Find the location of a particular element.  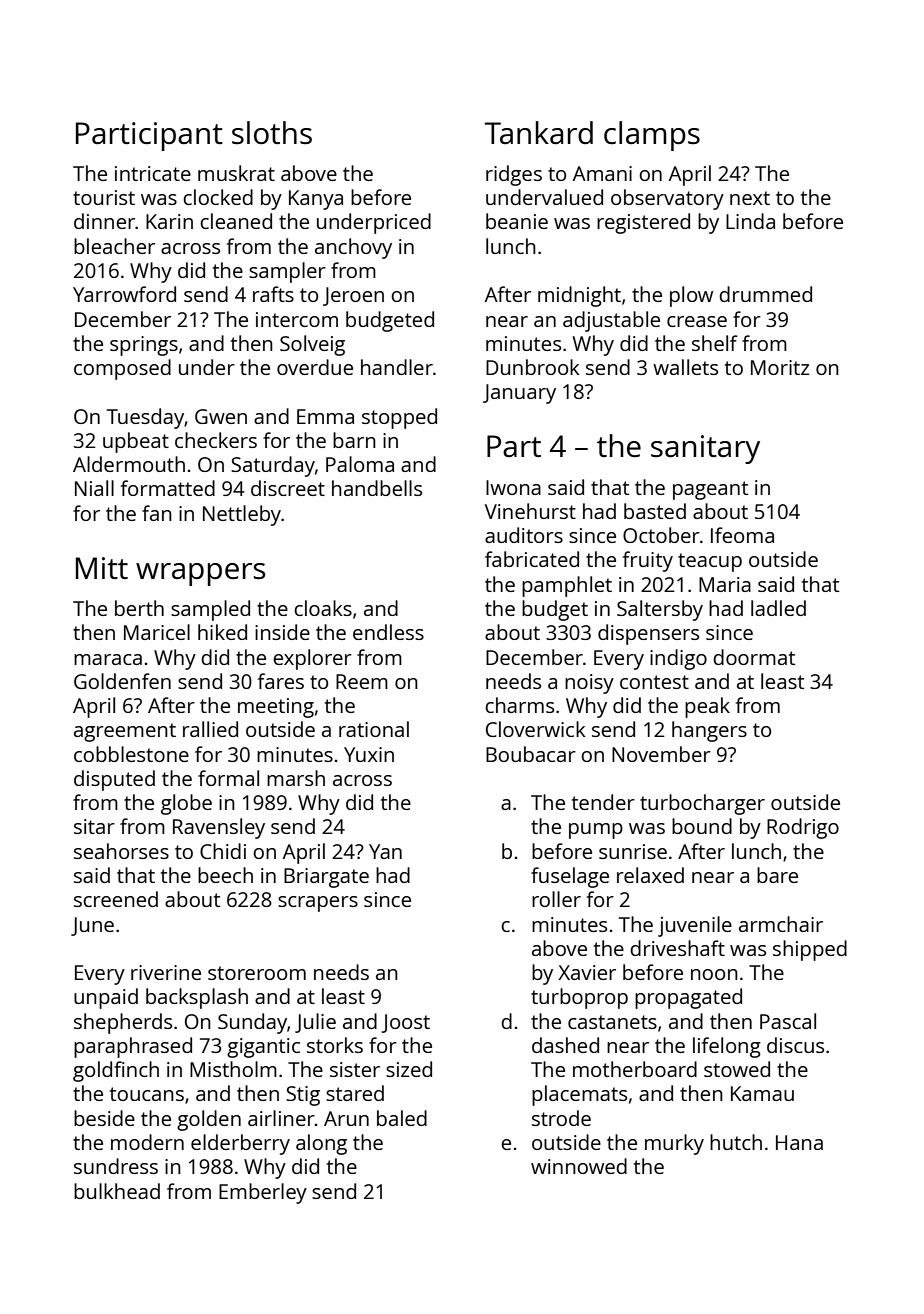

Mitt is located at coordinates (102, 568).
